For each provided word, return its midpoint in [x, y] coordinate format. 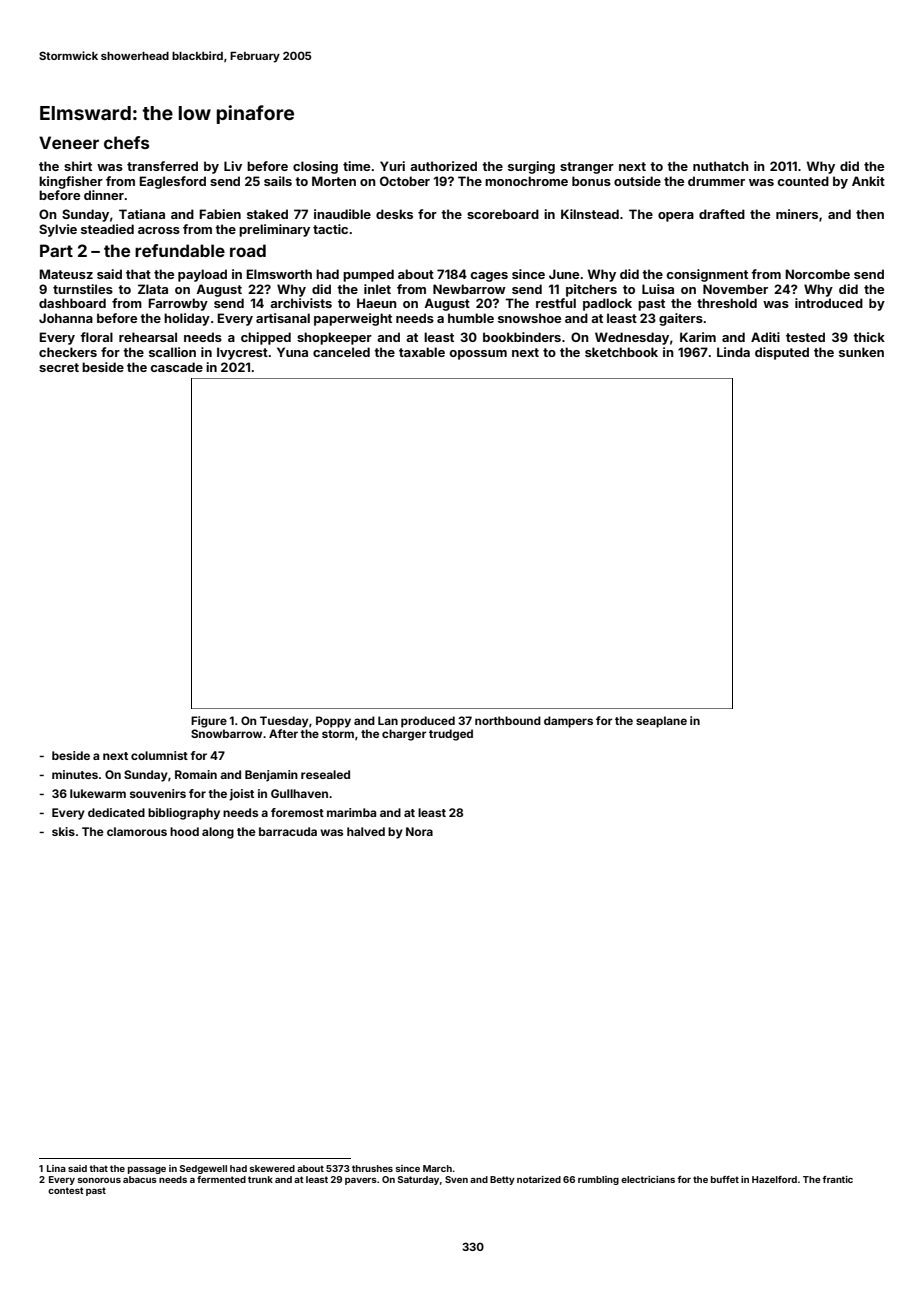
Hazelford [774, 1179]
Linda [733, 352]
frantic [837, 1179]
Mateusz [66, 274]
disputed [782, 353]
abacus [140, 1179]
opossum [478, 355]
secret [59, 367]
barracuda [288, 831]
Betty [502, 1180]
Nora [419, 831]
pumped [368, 275]
